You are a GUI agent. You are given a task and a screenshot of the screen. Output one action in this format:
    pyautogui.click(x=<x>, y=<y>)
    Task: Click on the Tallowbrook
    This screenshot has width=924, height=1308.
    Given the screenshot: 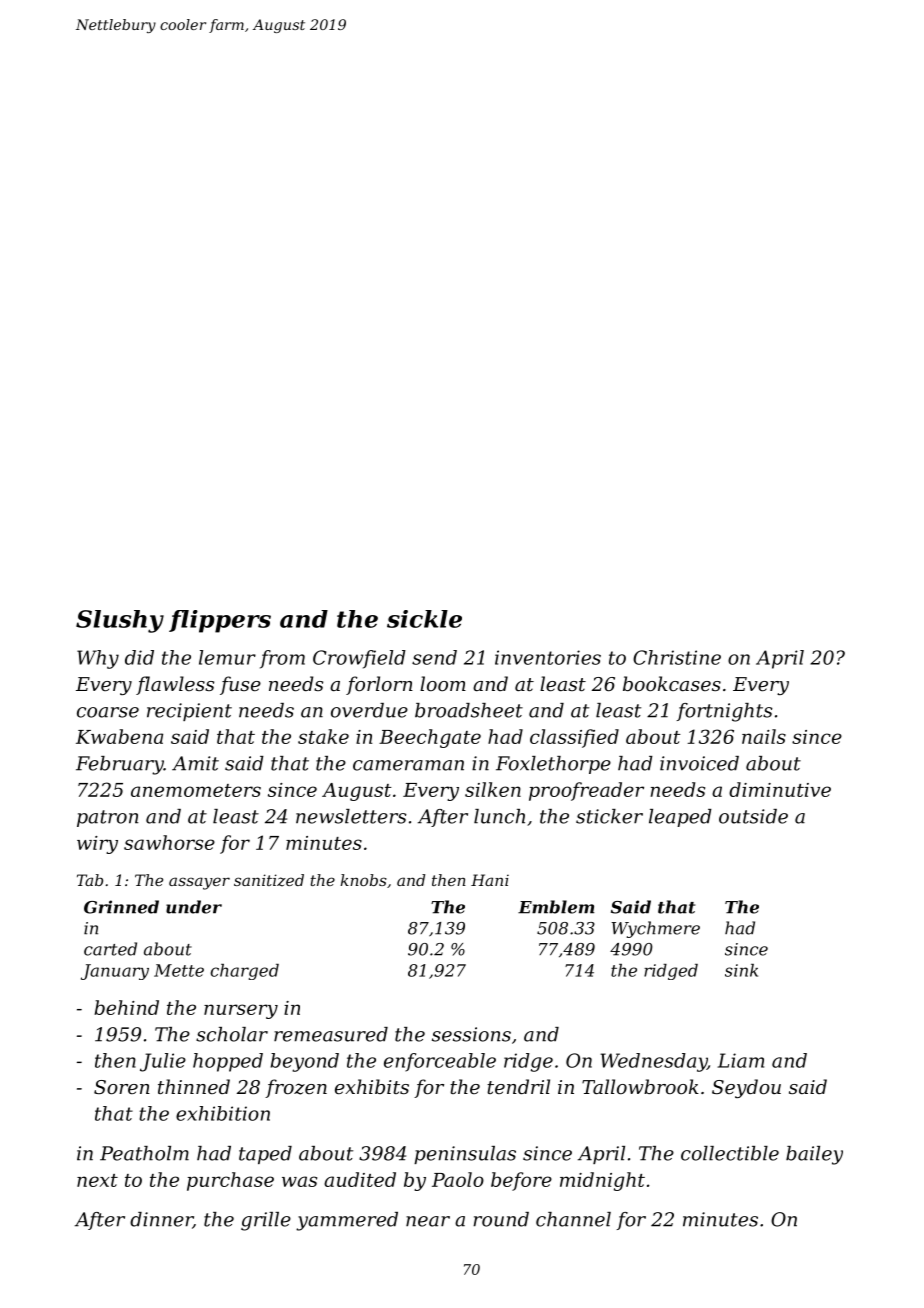 What is the action you would take?
    pyautogui.click(x=640, y=1086)
